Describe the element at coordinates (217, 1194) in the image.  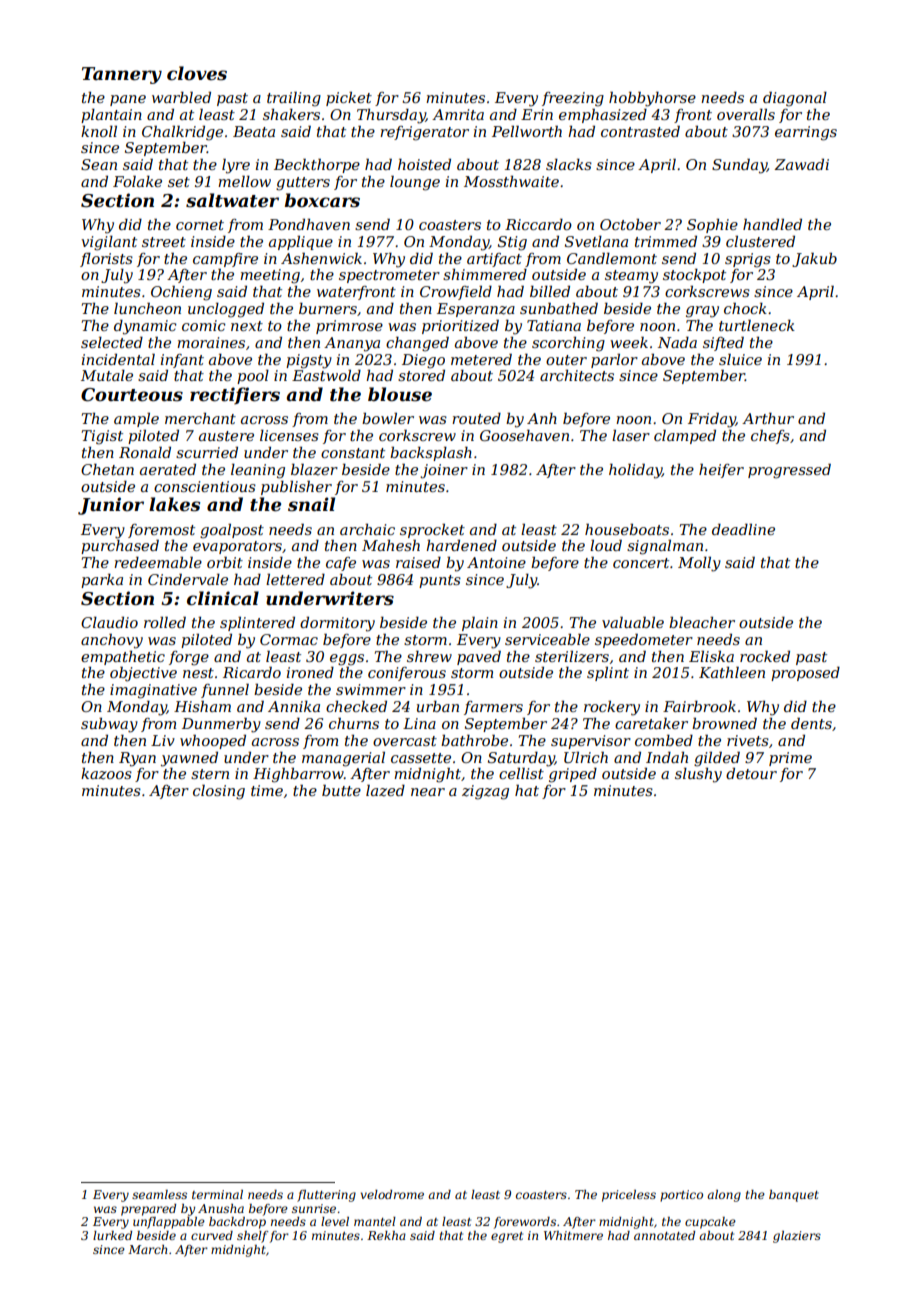
I see `terminal` at that location.
